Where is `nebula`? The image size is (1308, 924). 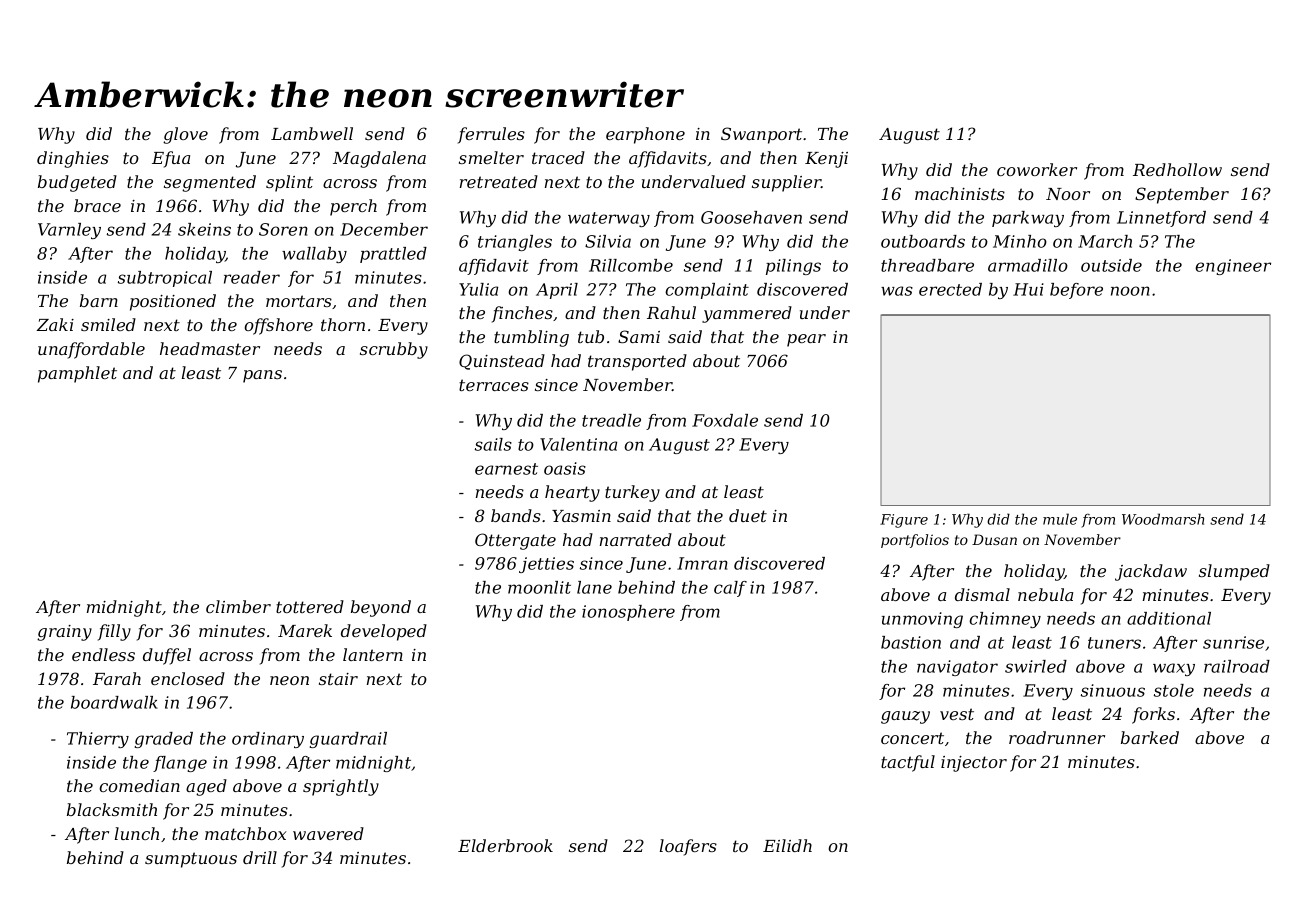
nebula is located at coordinates (1045, 594).
